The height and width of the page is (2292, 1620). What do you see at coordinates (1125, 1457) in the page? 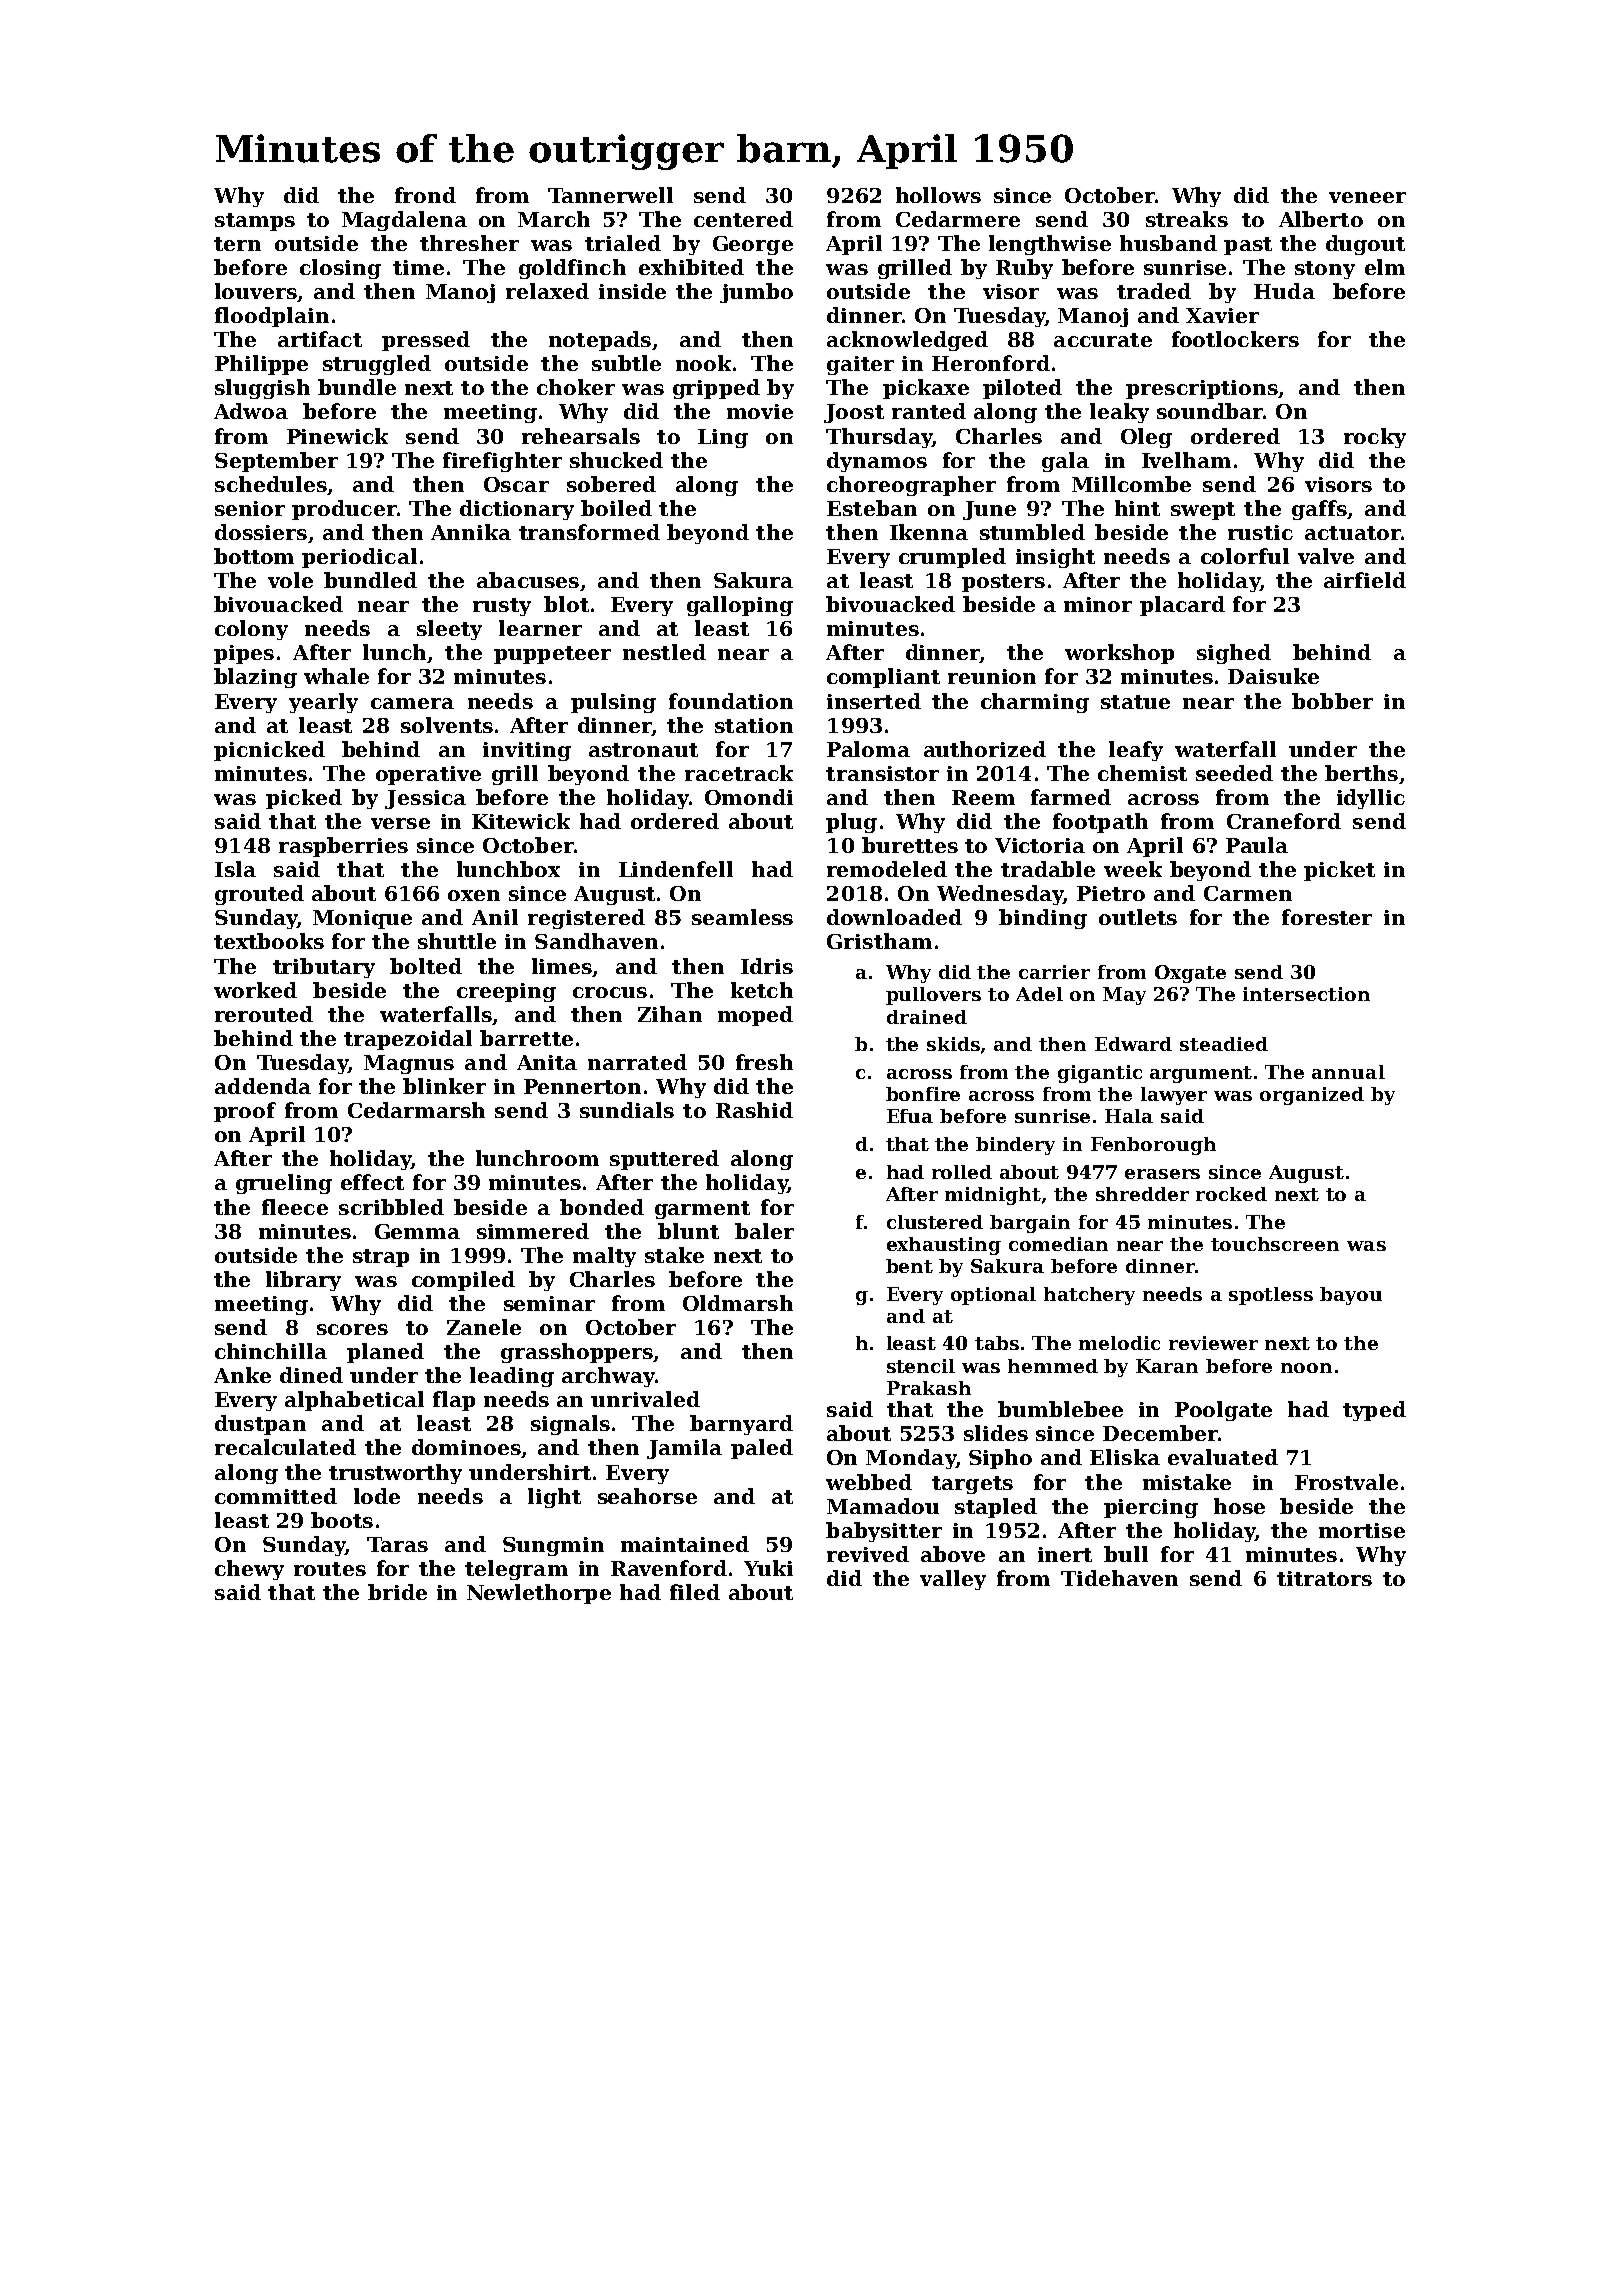
I see `Eliska` at bounding box center [1125, 1457].
